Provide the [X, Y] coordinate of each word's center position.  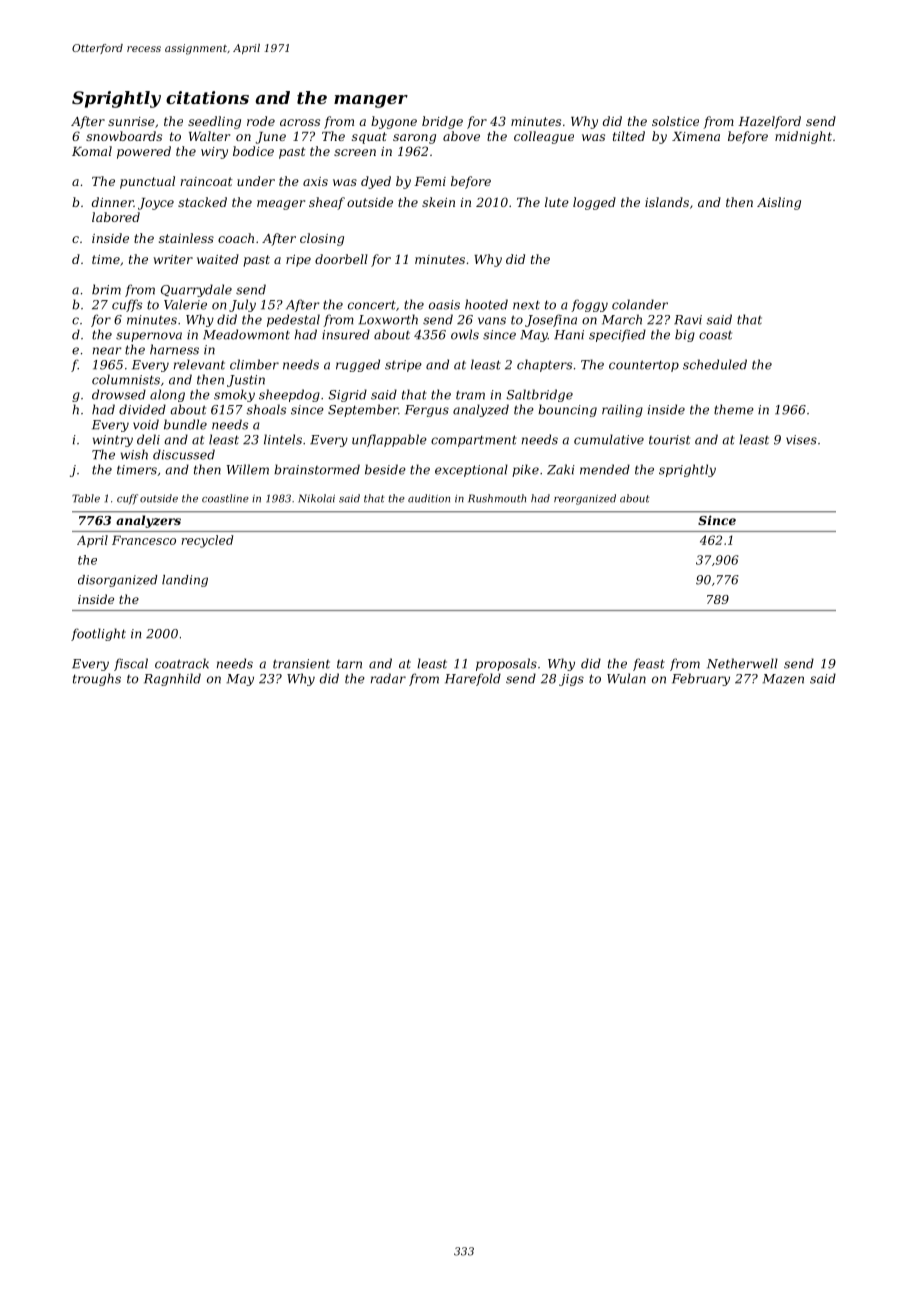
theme [734, 409]
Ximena [696, 136]
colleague [544, 137]
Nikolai [316, 498]
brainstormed [317, 469]
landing [185, 581]
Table [86, 498]
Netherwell [742, 663]
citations [207, 97]
